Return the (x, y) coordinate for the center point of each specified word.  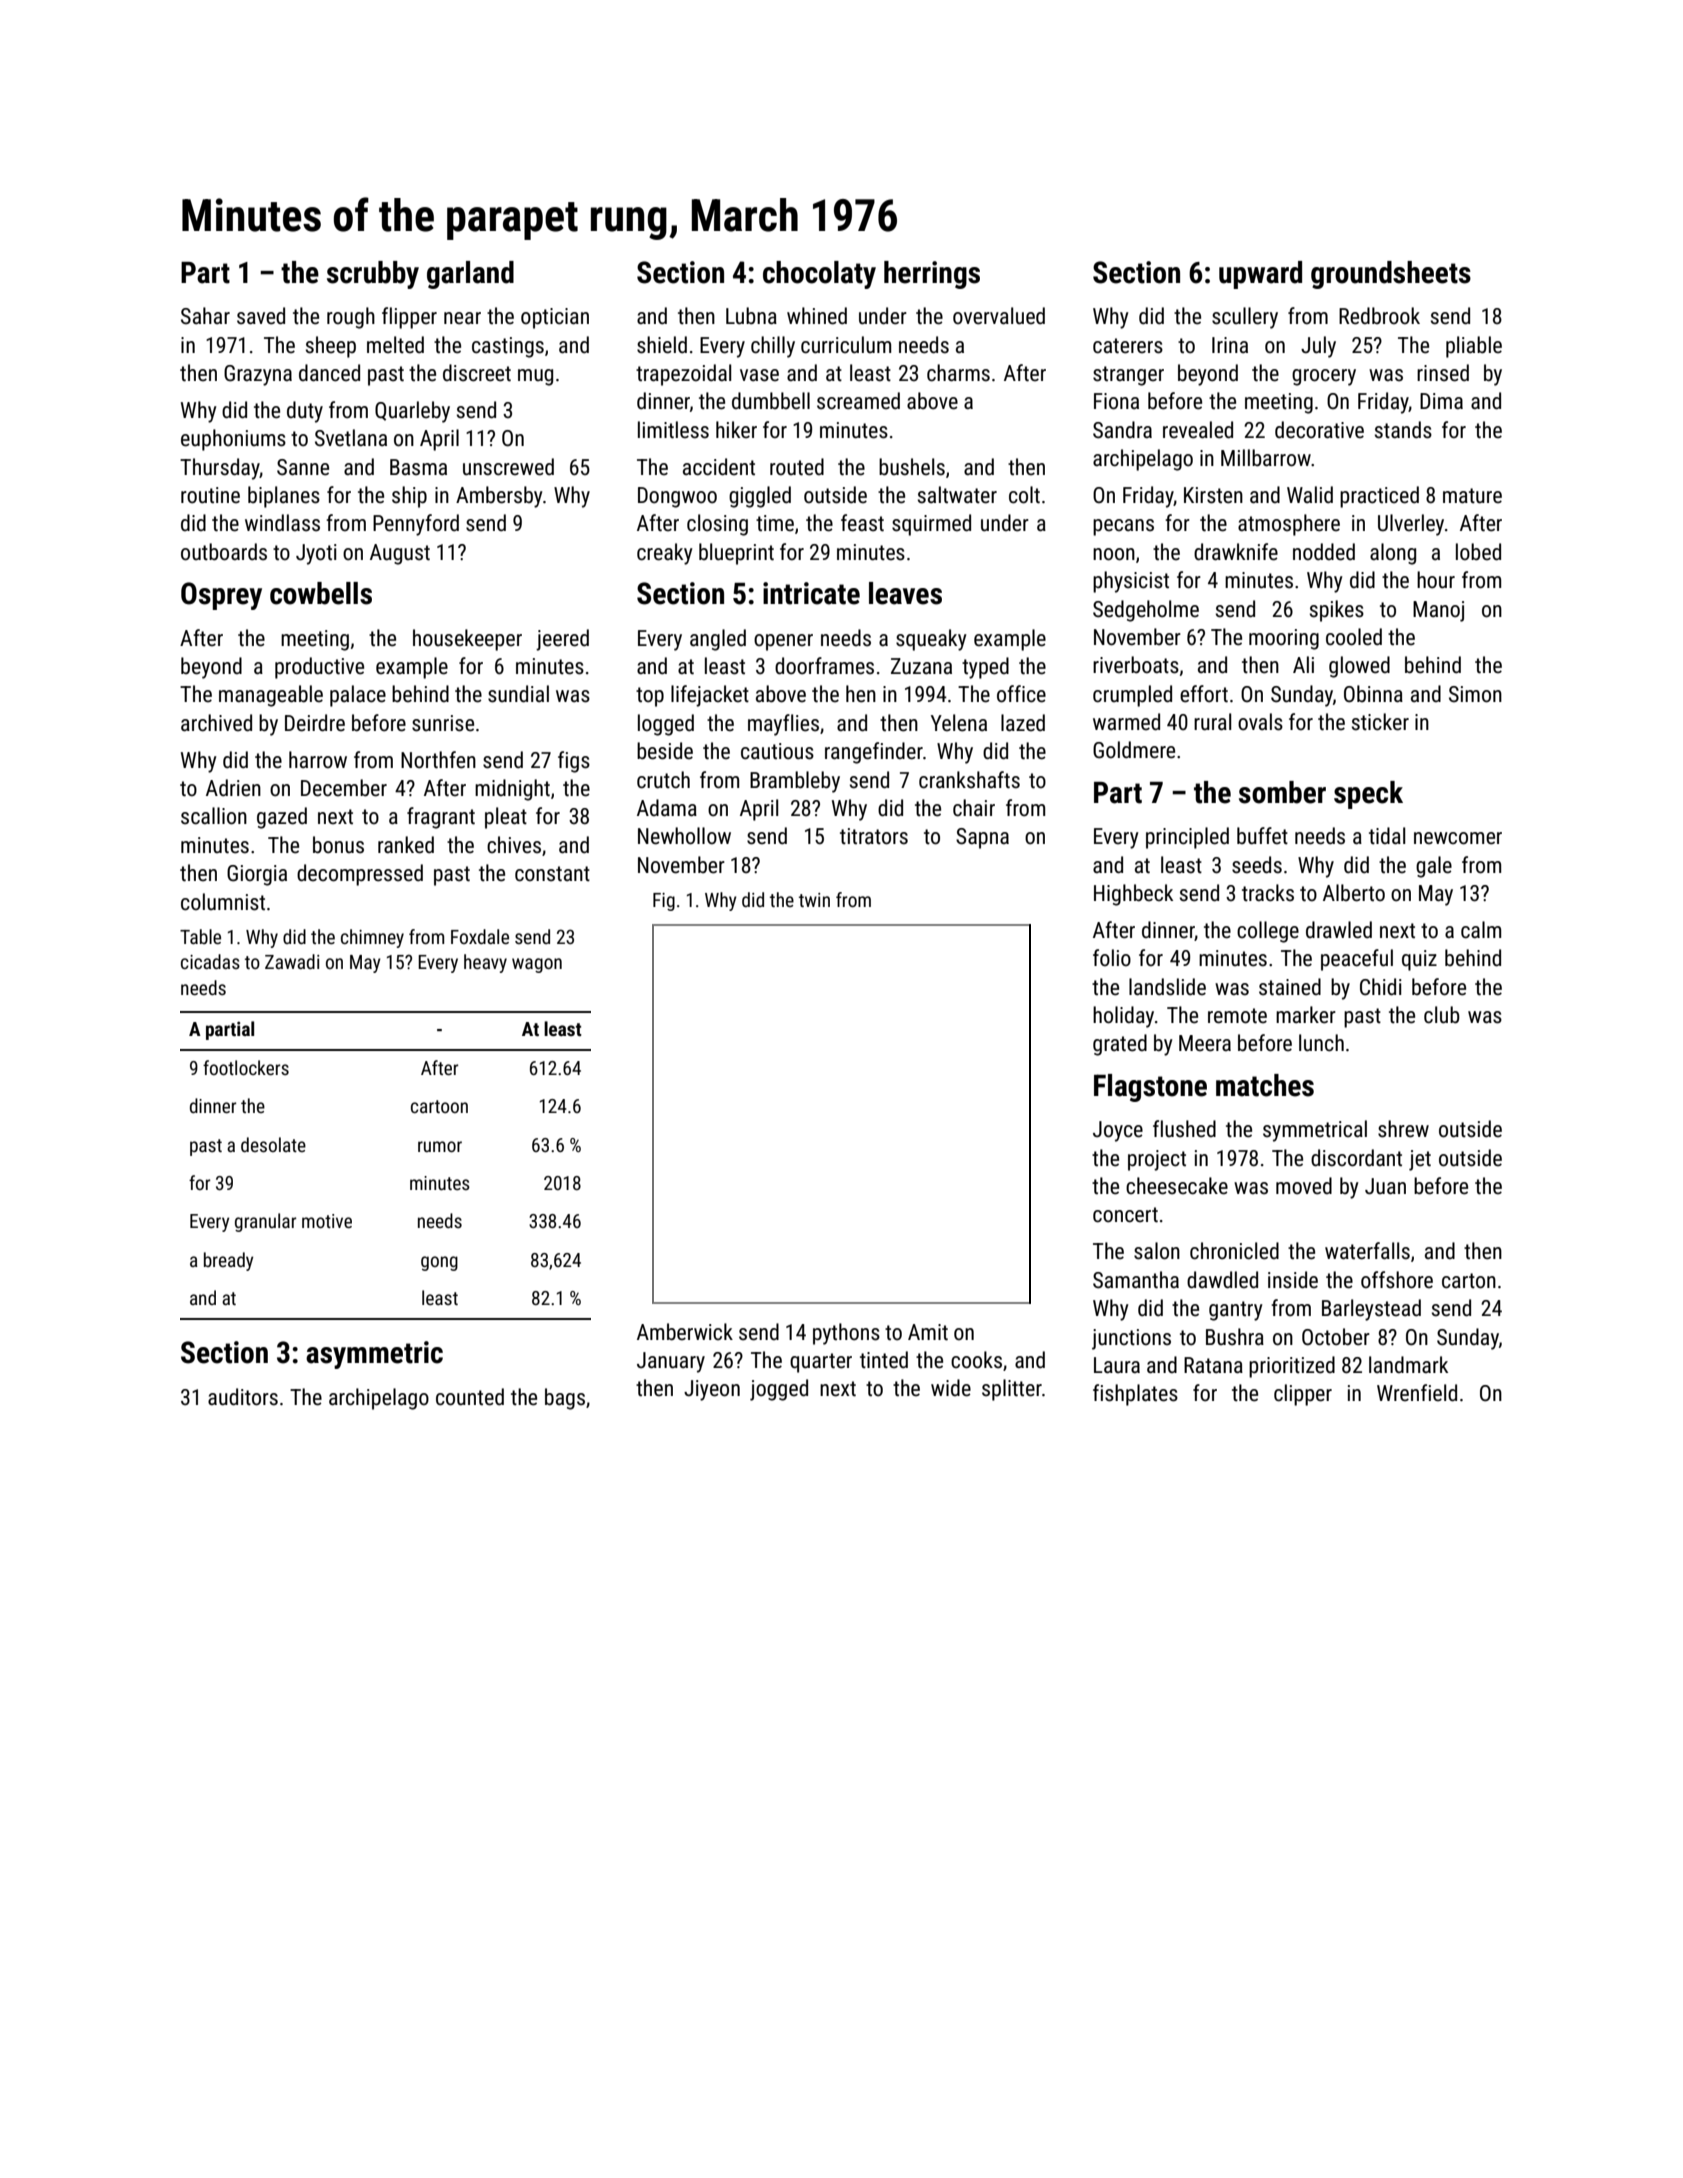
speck (1368, 795)
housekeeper (467, 640)
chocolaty (819, 275)
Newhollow (684, 836)
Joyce (1118, 1131)
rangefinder (874, 753)
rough (351, 318)
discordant (1356, 1158)
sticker (1380, 722)
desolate (273, 1144)
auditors (243, 1397)
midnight (512, 790)
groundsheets (1391, 275)
